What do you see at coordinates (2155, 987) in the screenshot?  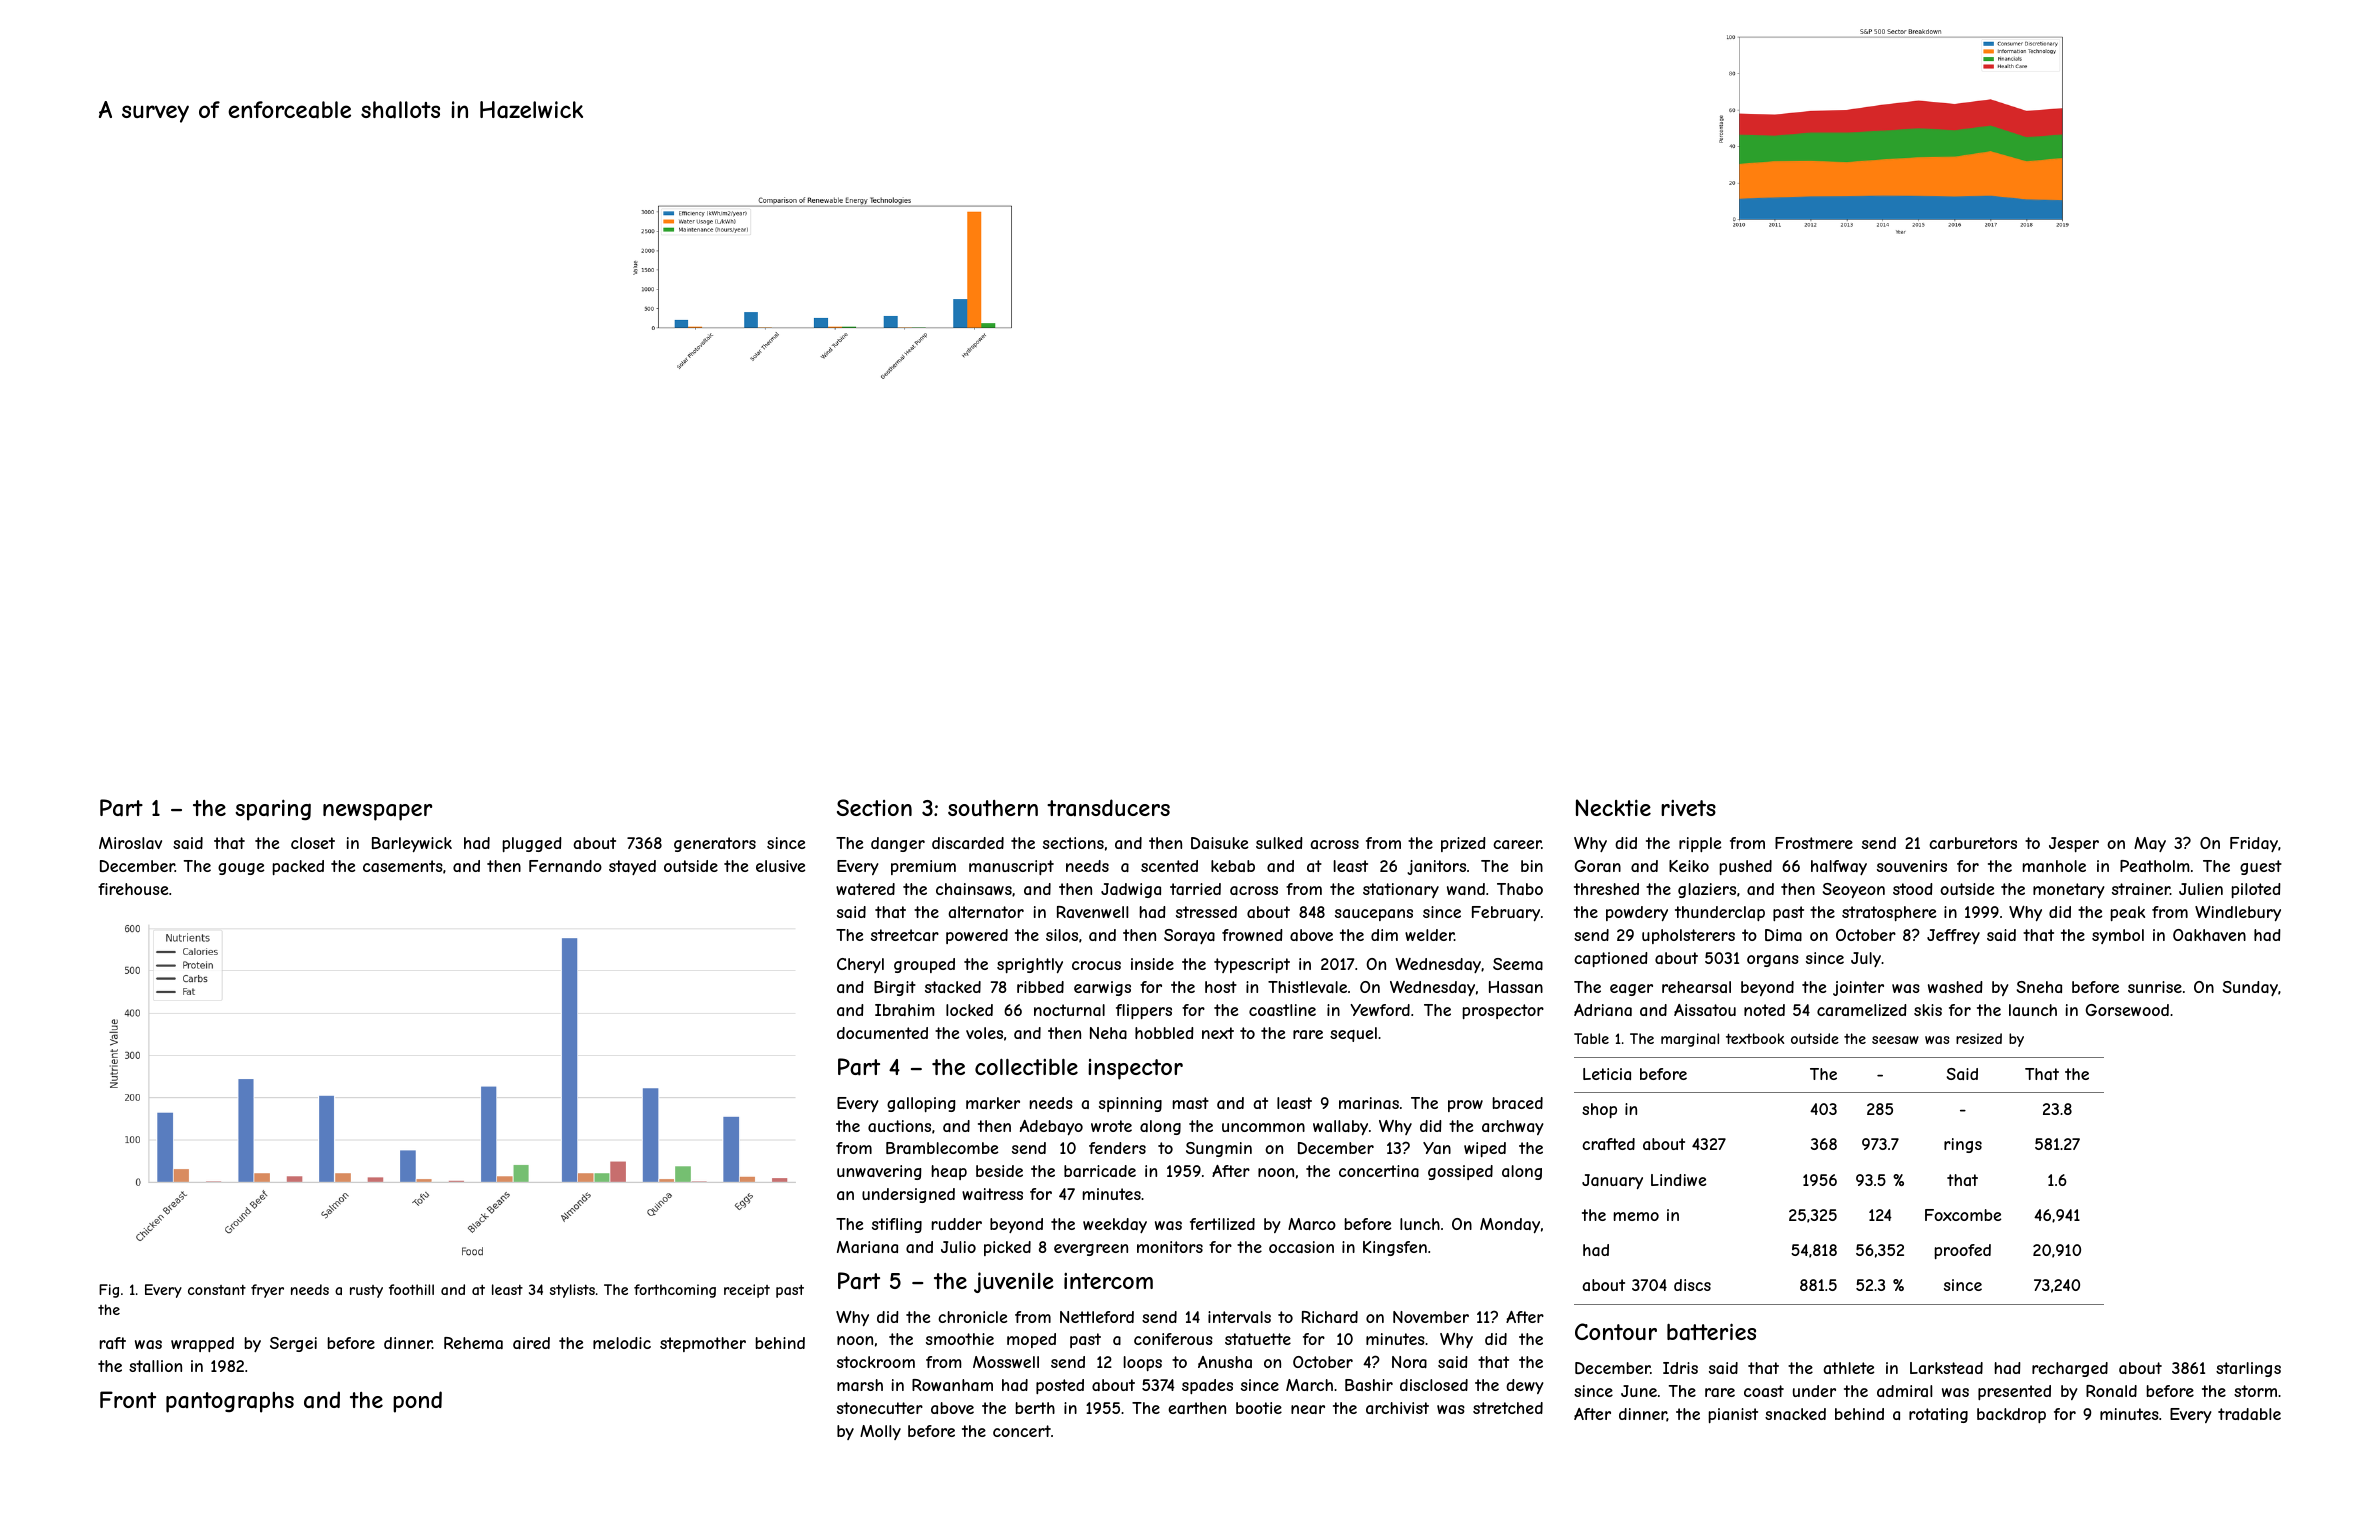 I see `sunrise` at bounding box center [2155, 987].
